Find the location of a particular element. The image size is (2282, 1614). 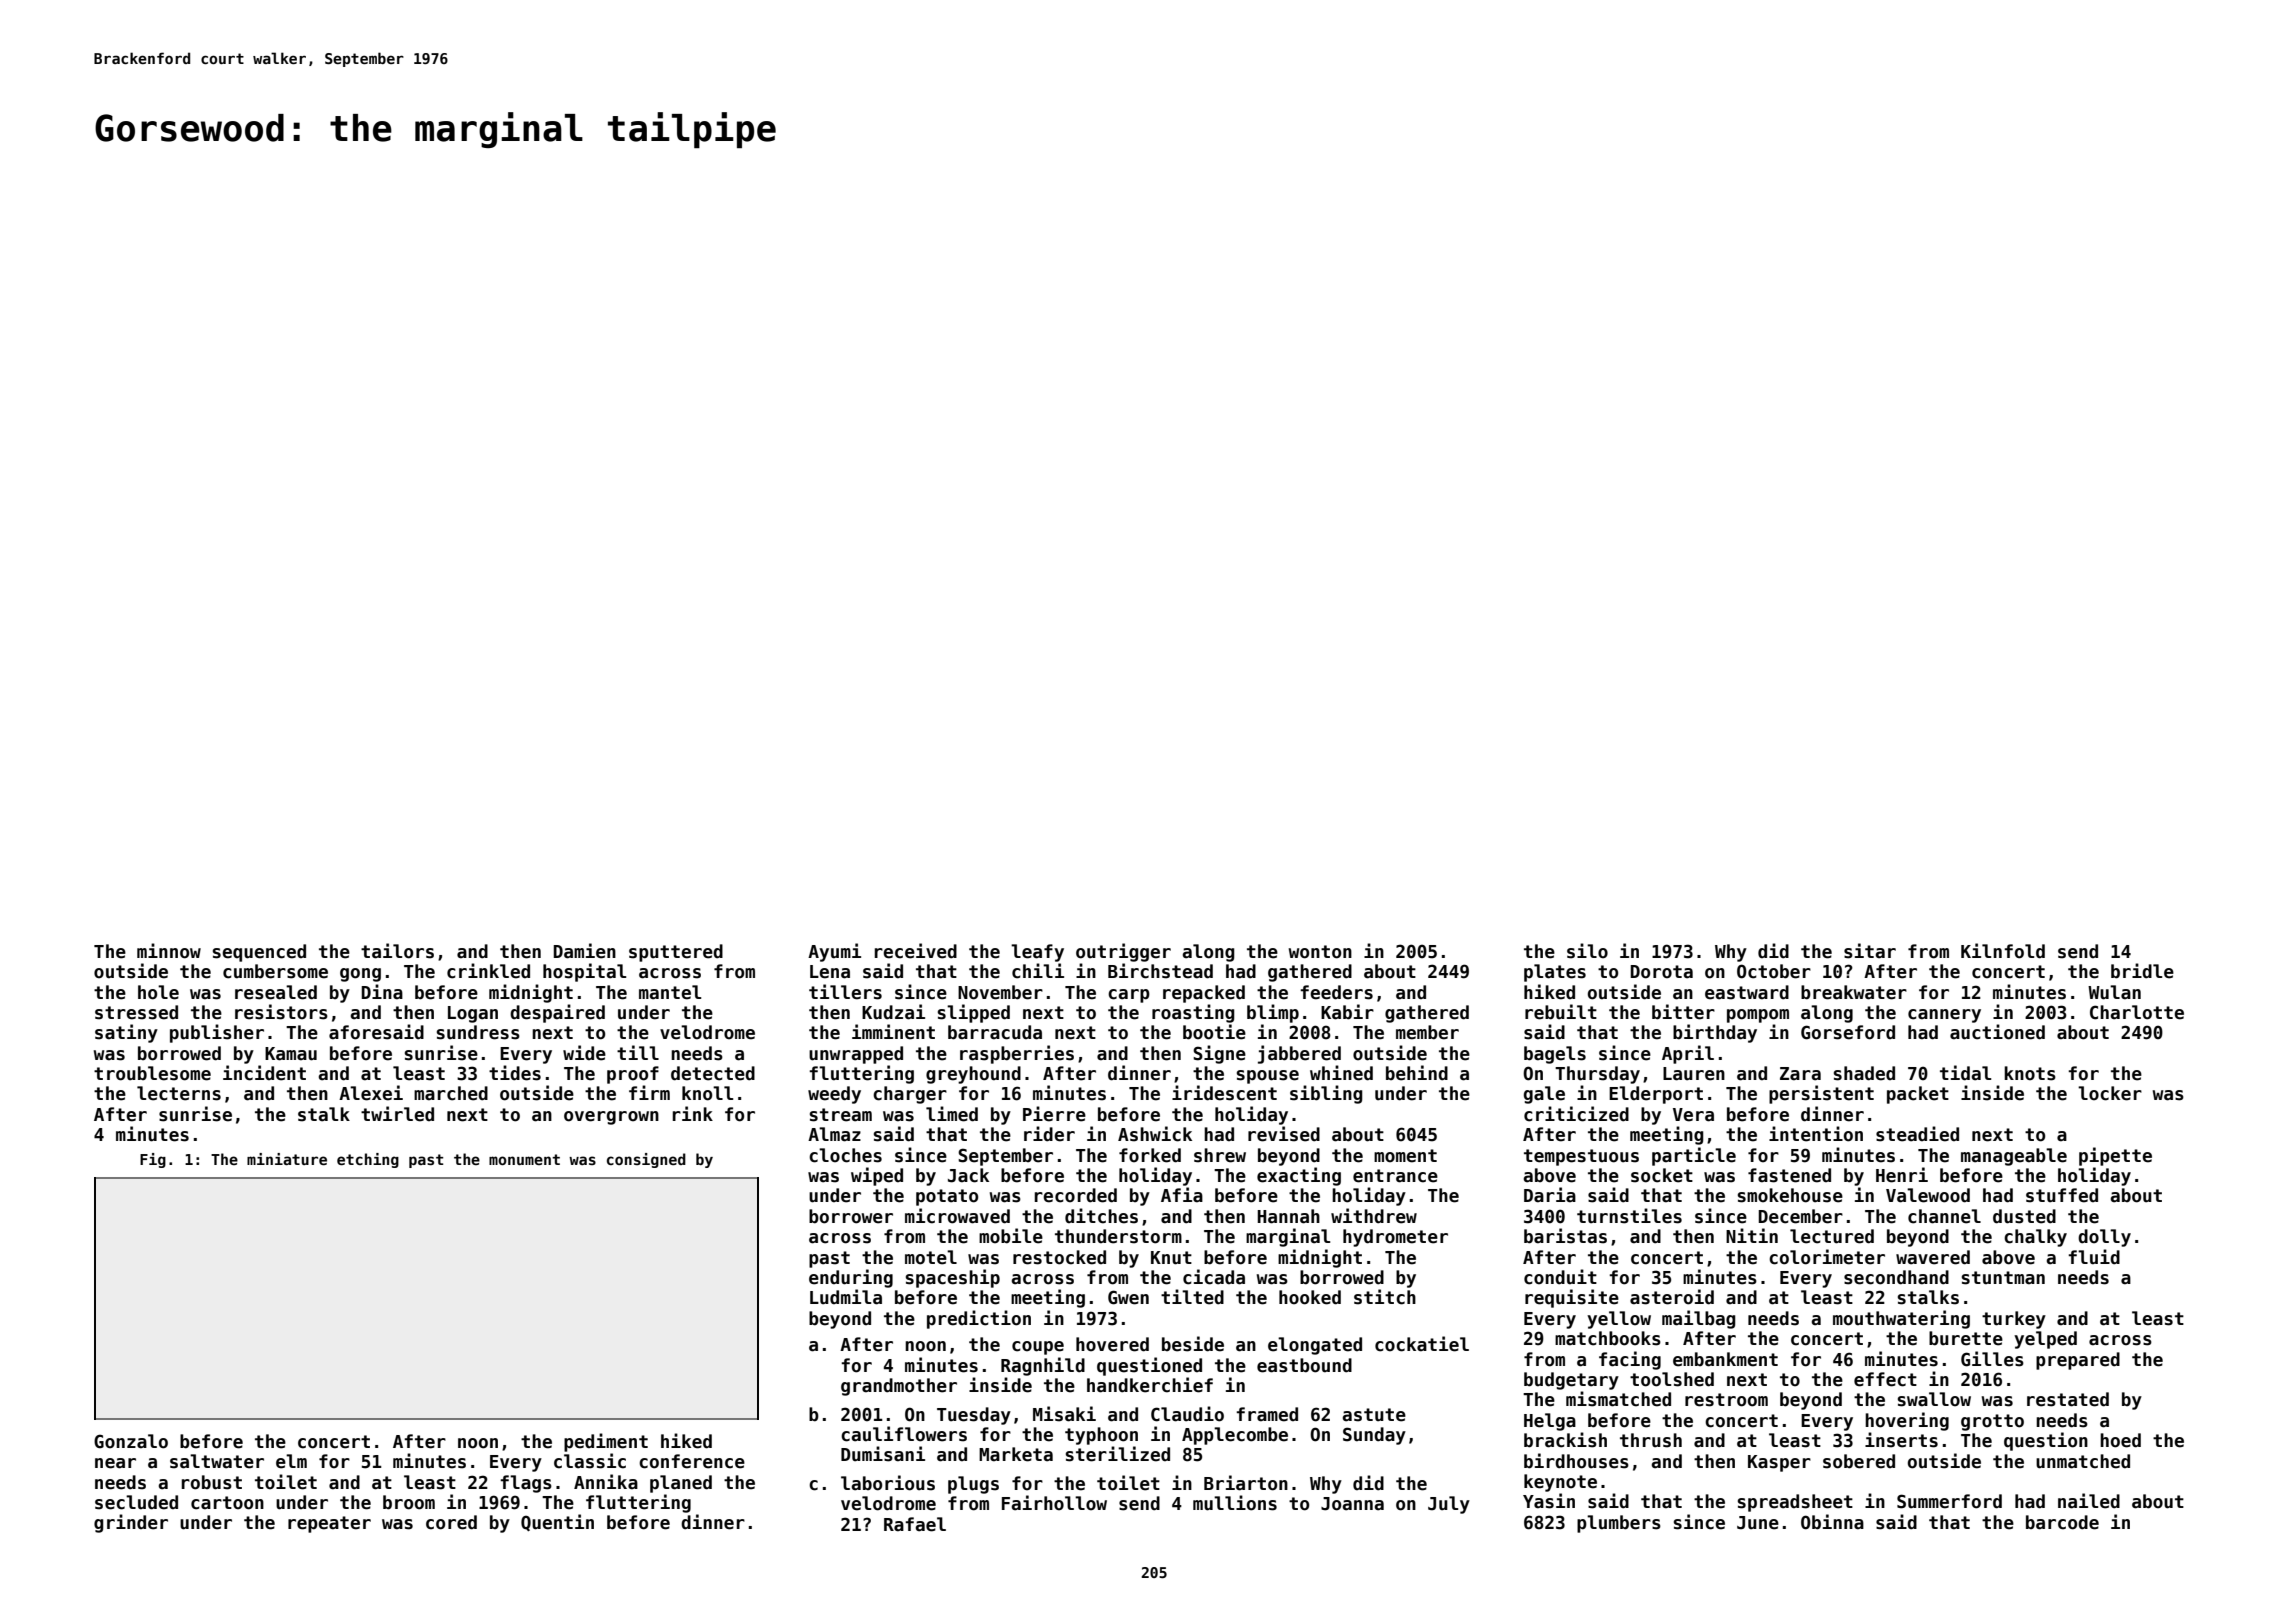

Marketa is located at coordinates (1016, 1454).
